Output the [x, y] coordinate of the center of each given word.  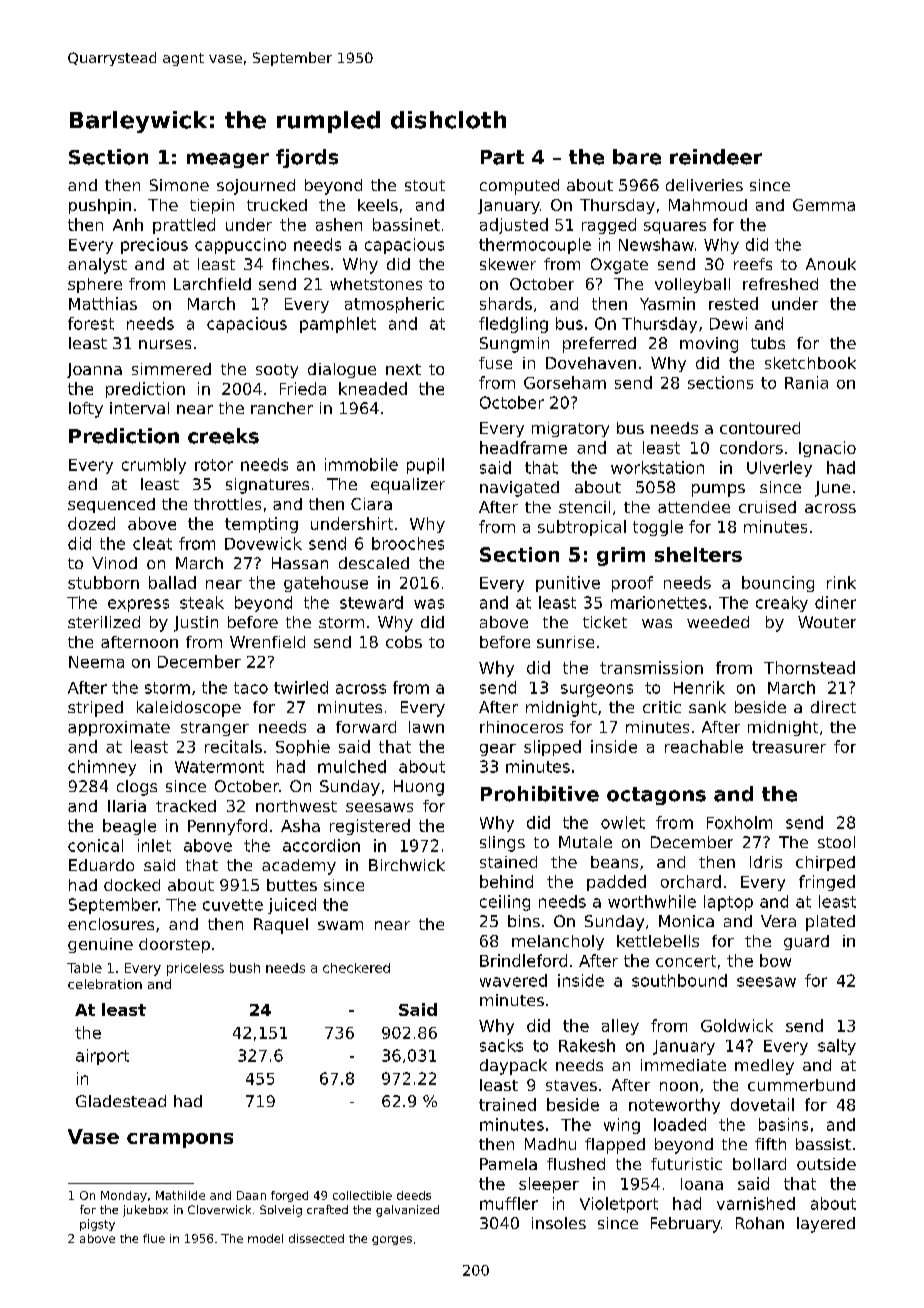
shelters [698, 554]
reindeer [716, 157]
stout [425, 185]
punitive [568, 584]
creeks [223, 436]
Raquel [281, 926]
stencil [584, 507]
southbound [679, 980]
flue [154, 1238]
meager [228, 160]
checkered [356, 968]
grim [621, 556]
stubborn [103, 582]
